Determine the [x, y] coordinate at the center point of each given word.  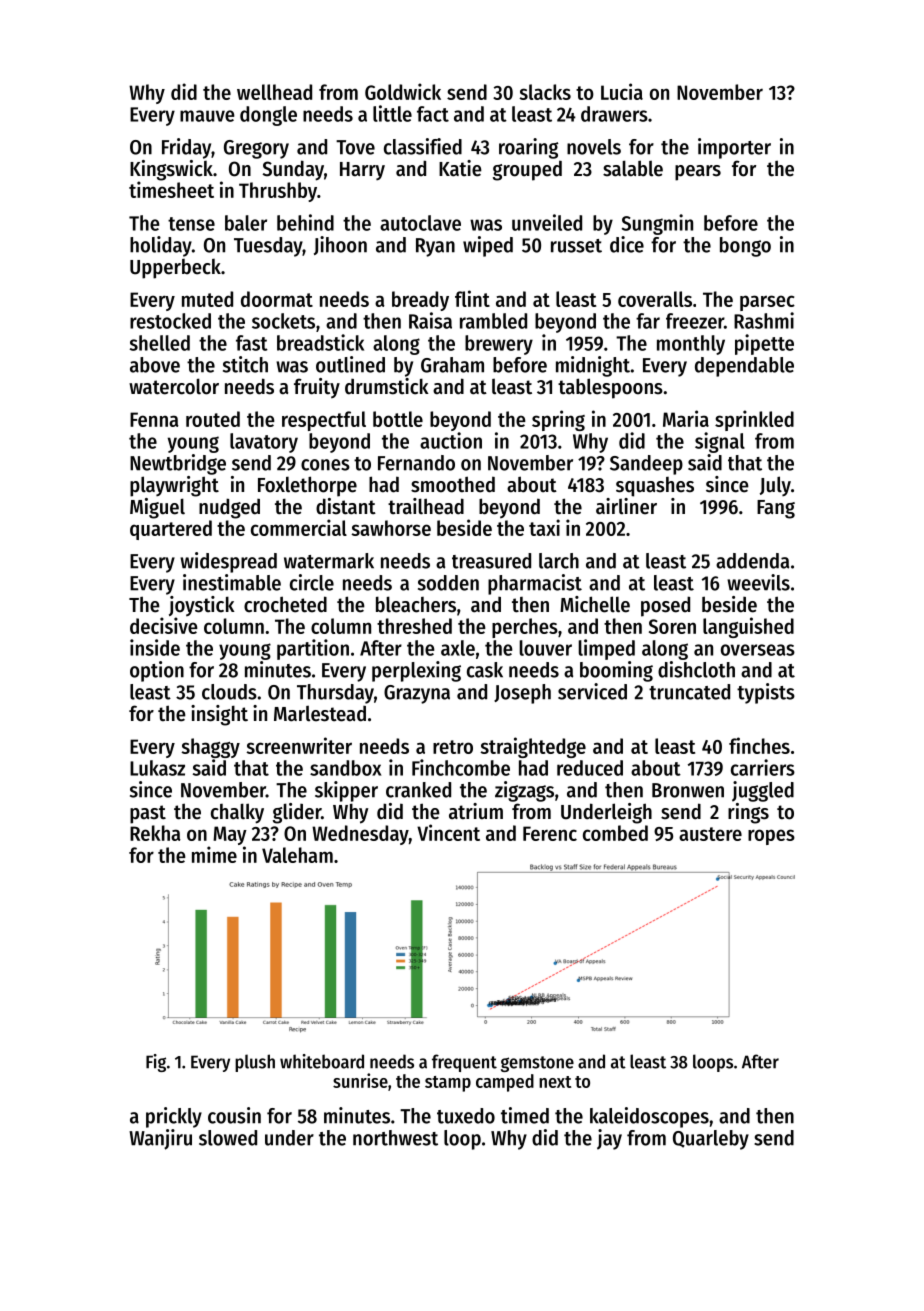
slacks [545, 92]
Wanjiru [160, 1139]
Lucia [622, 91]
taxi [544, 527]
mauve [207, 116]
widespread [228, 562]
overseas [758, 650]
